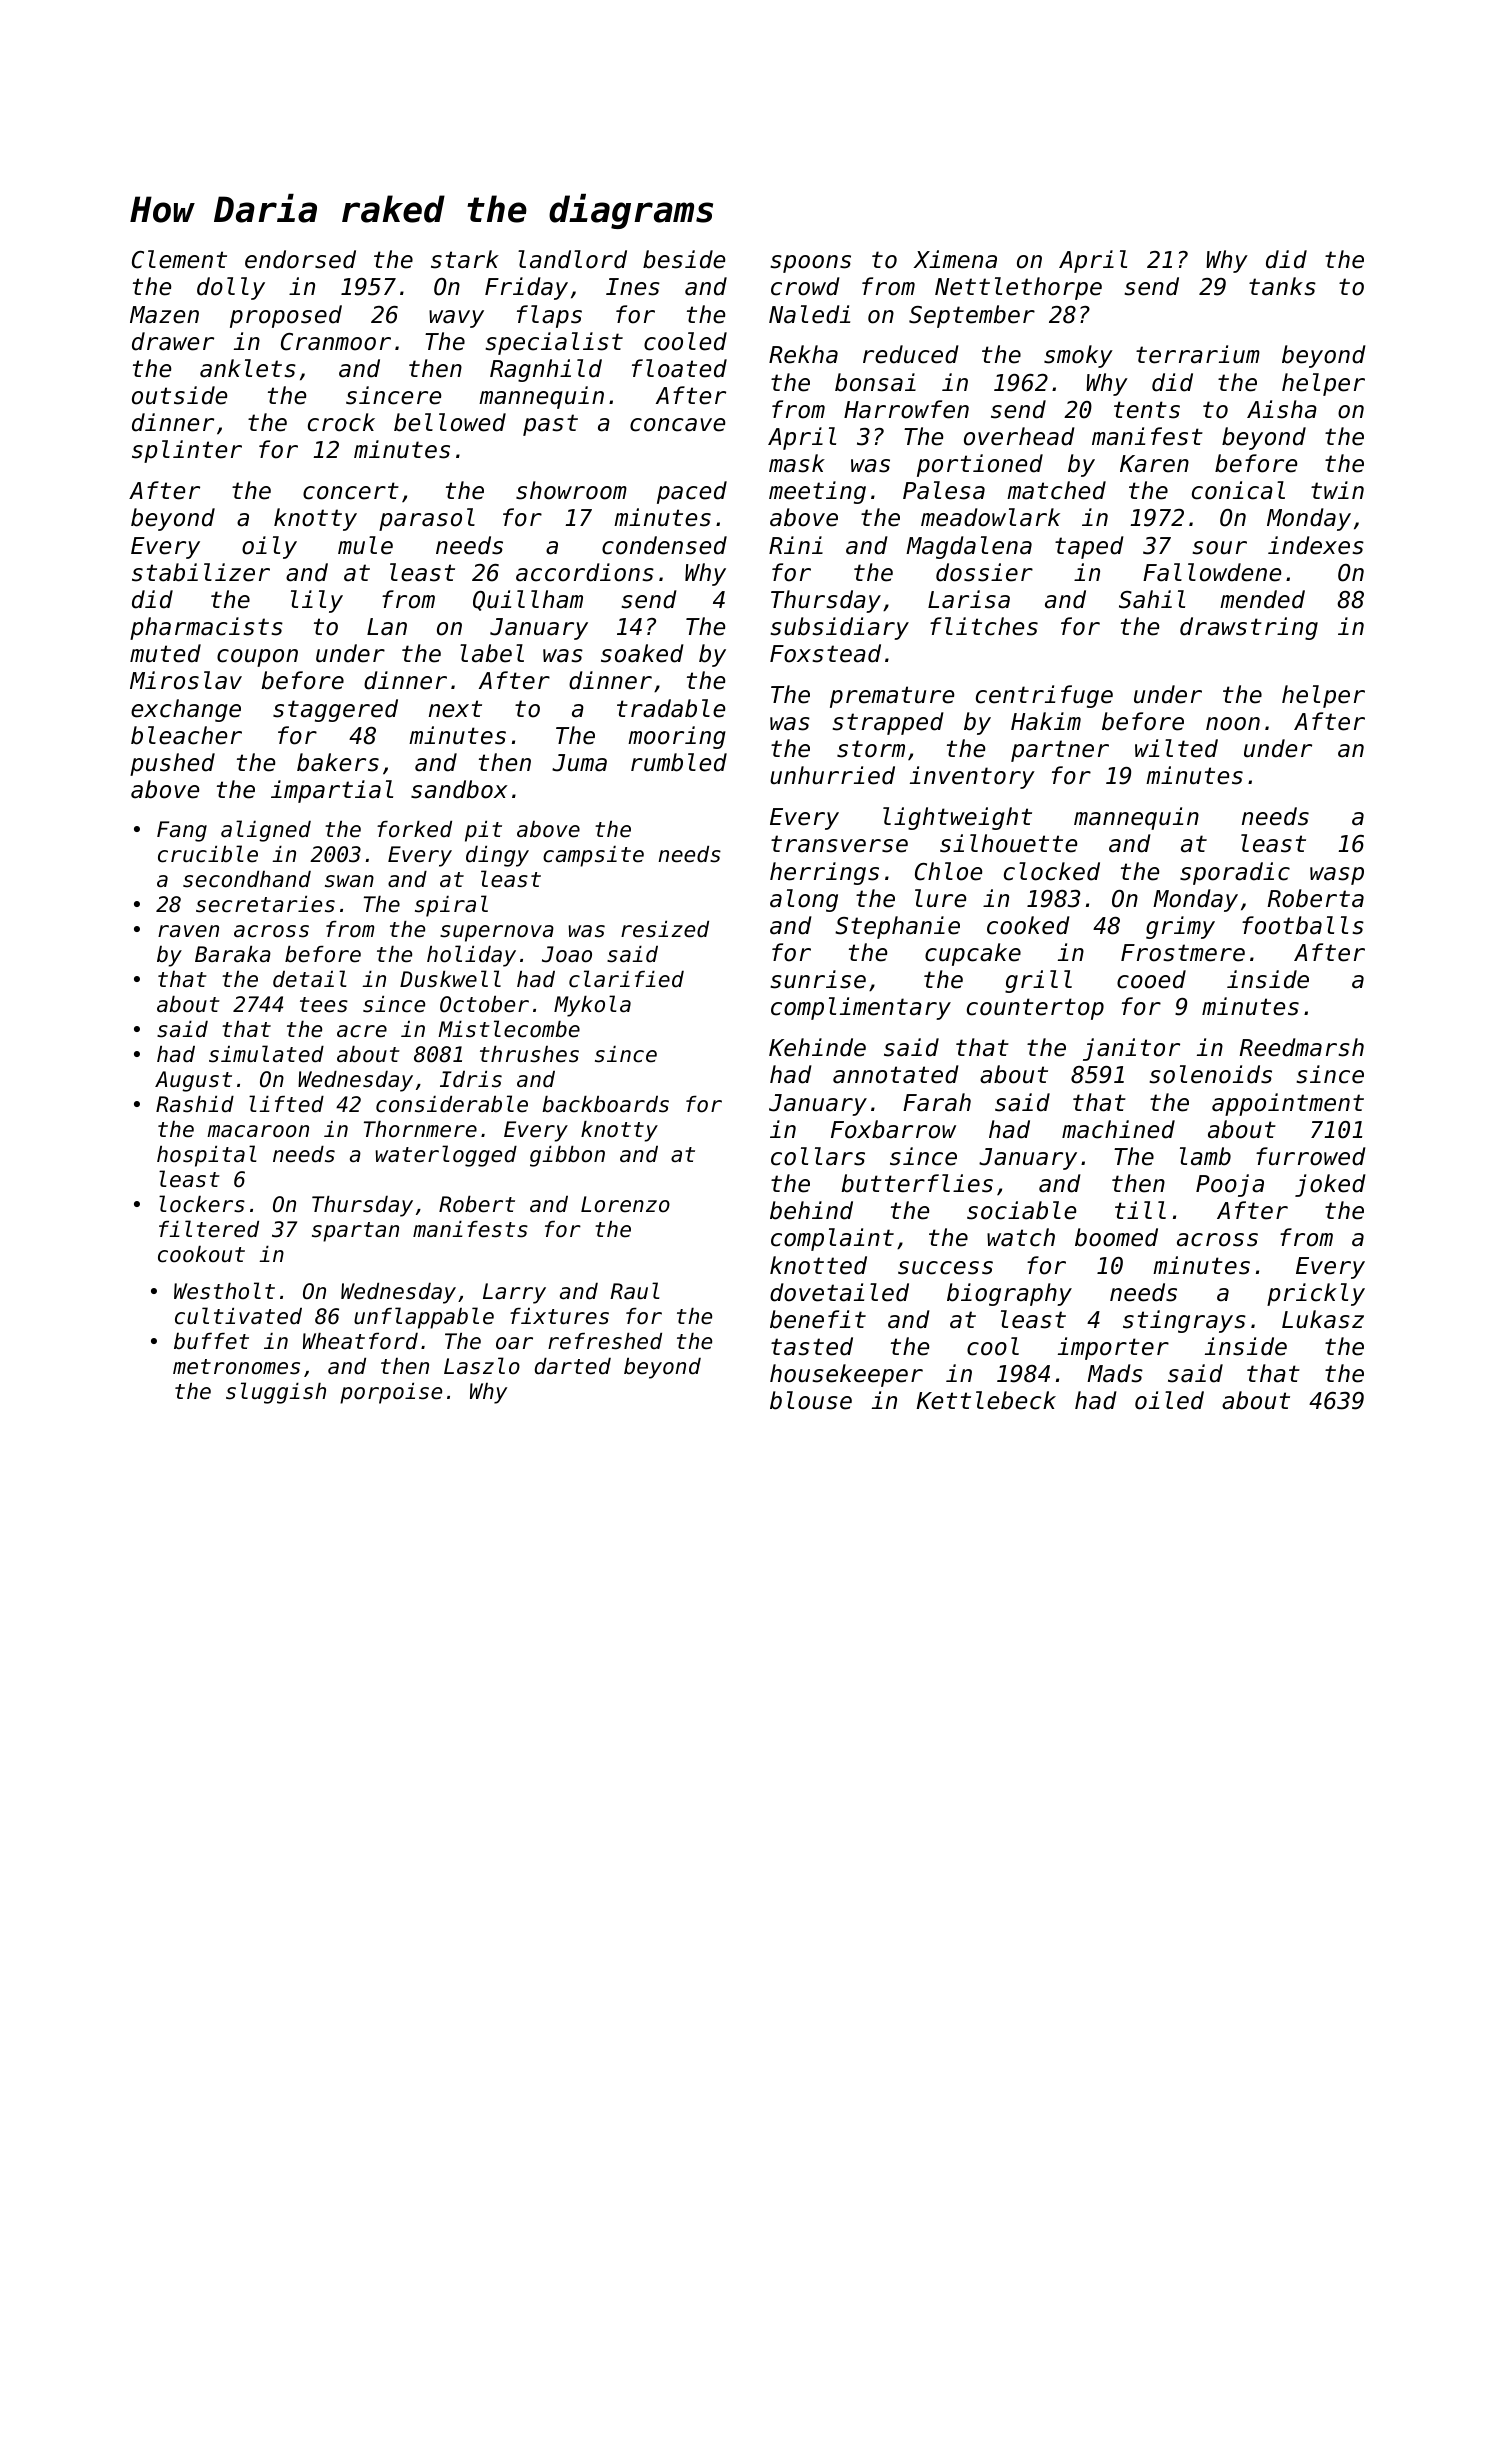 This screenshot has width=1496, height=2464. Describe the element at coordinates (840, 628) in the screenshot. I see `subsidiary` at that location.
